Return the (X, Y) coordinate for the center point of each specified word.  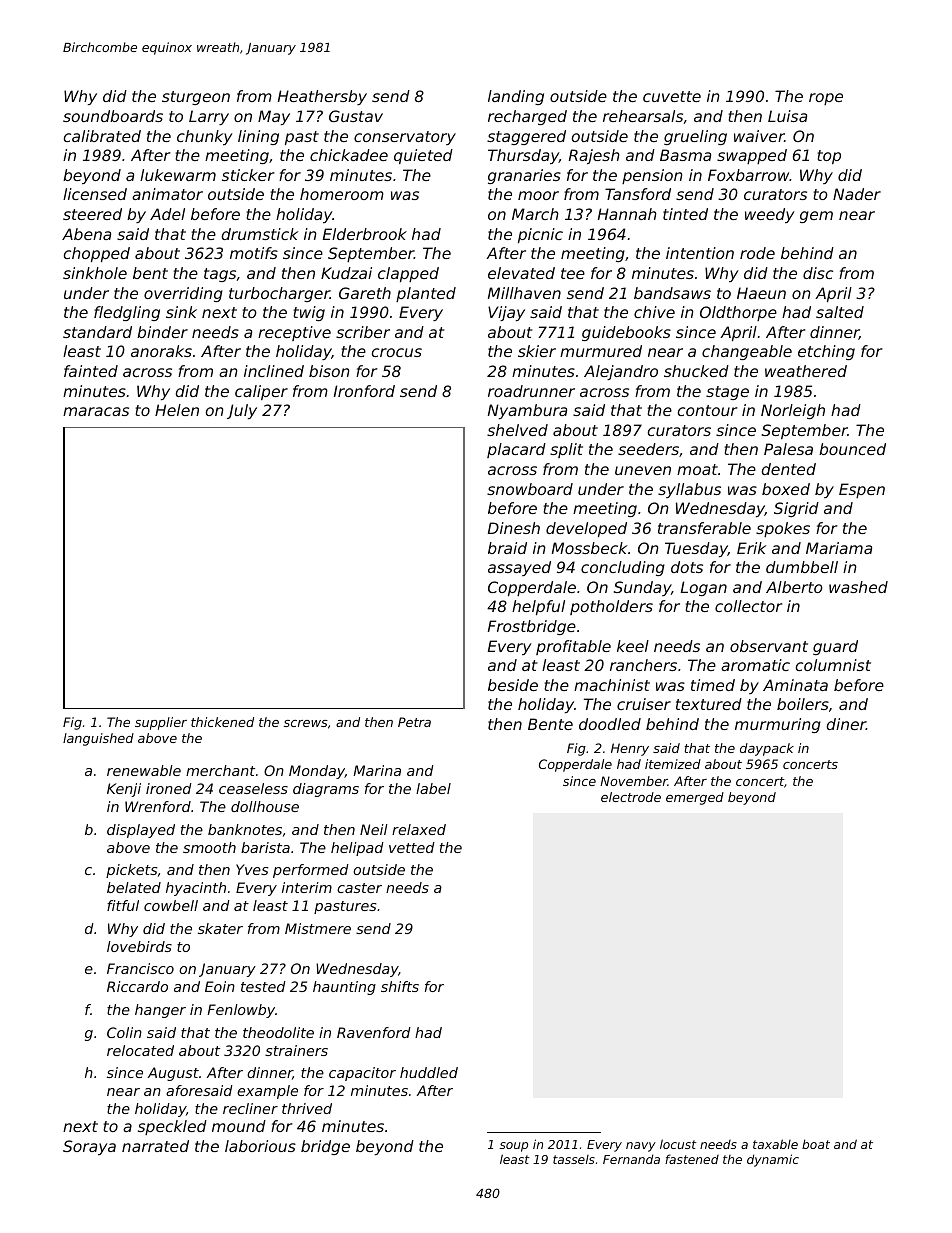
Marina (377, 770)
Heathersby (322, 97)
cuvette (672, 96)
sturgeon (196, 98)
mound (239, 1126)
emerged (695, 798)
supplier (161, 723)
